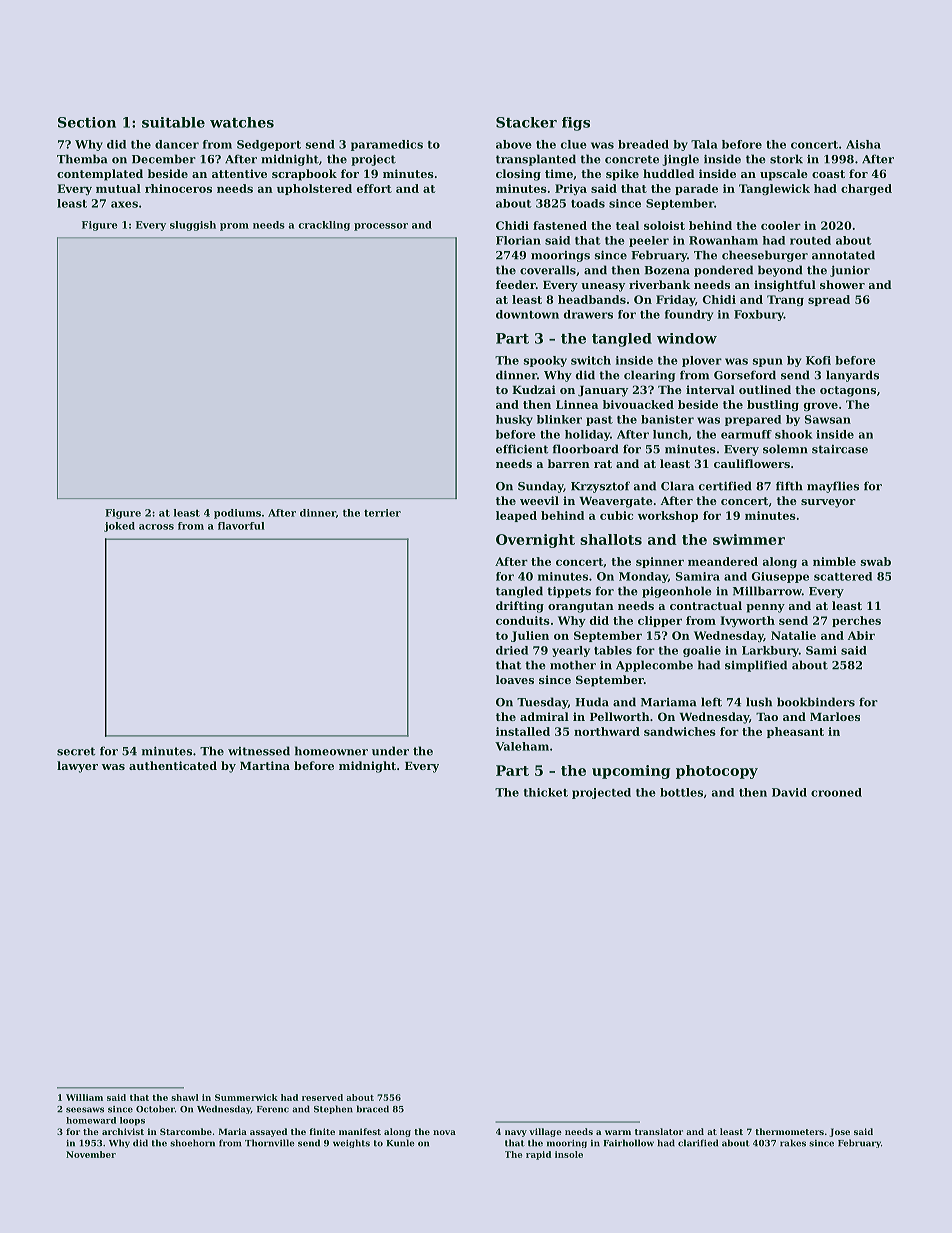 The width and height of the screenshot is (952, 1233). What do you see at coordinates (186, 1131) in the screenshot?
I see `Starcombe` at bounding box center [186, 1131].
